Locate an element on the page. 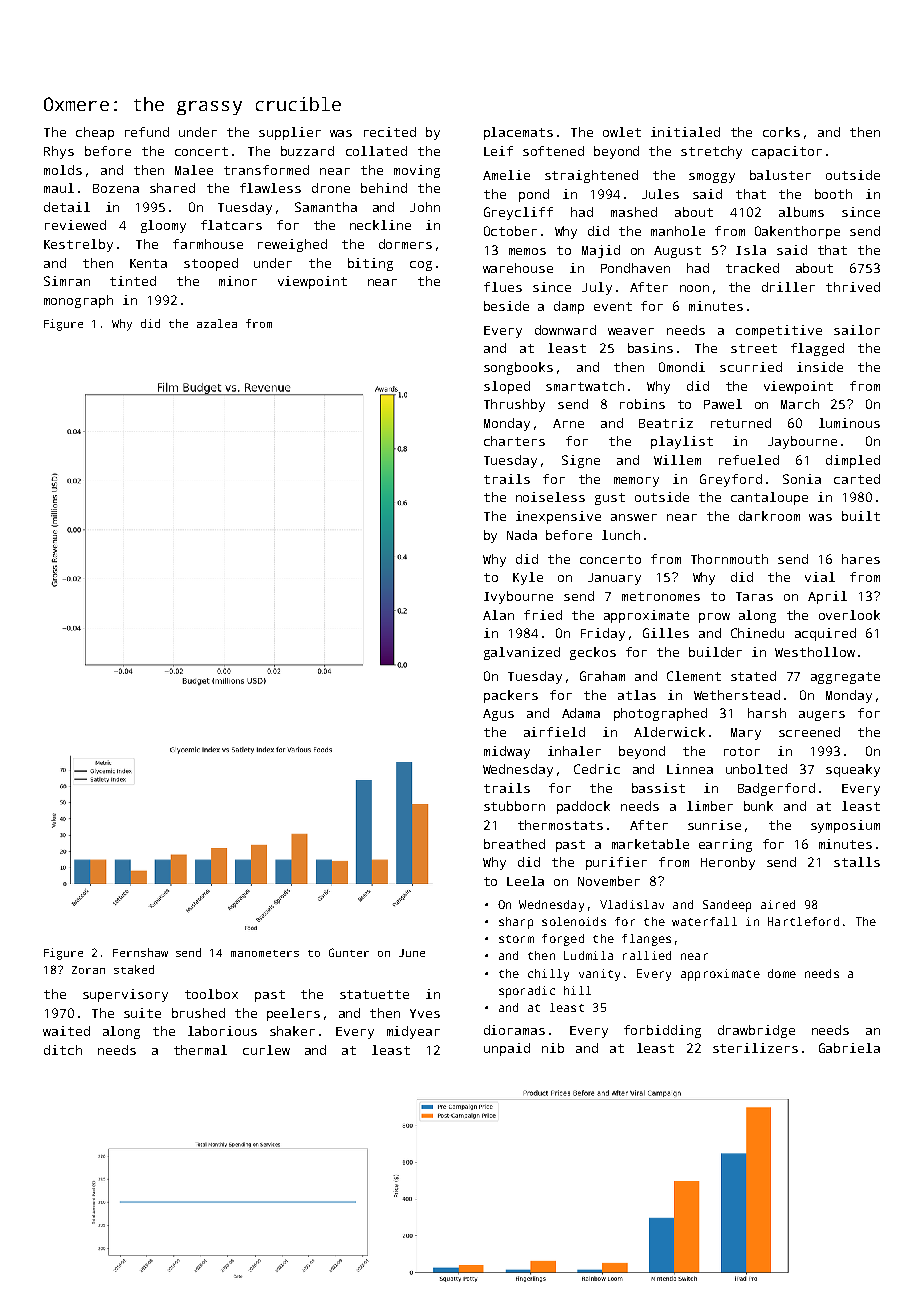 This page has width=924, height=1308. Leela is located at coordinates (525, 881).
